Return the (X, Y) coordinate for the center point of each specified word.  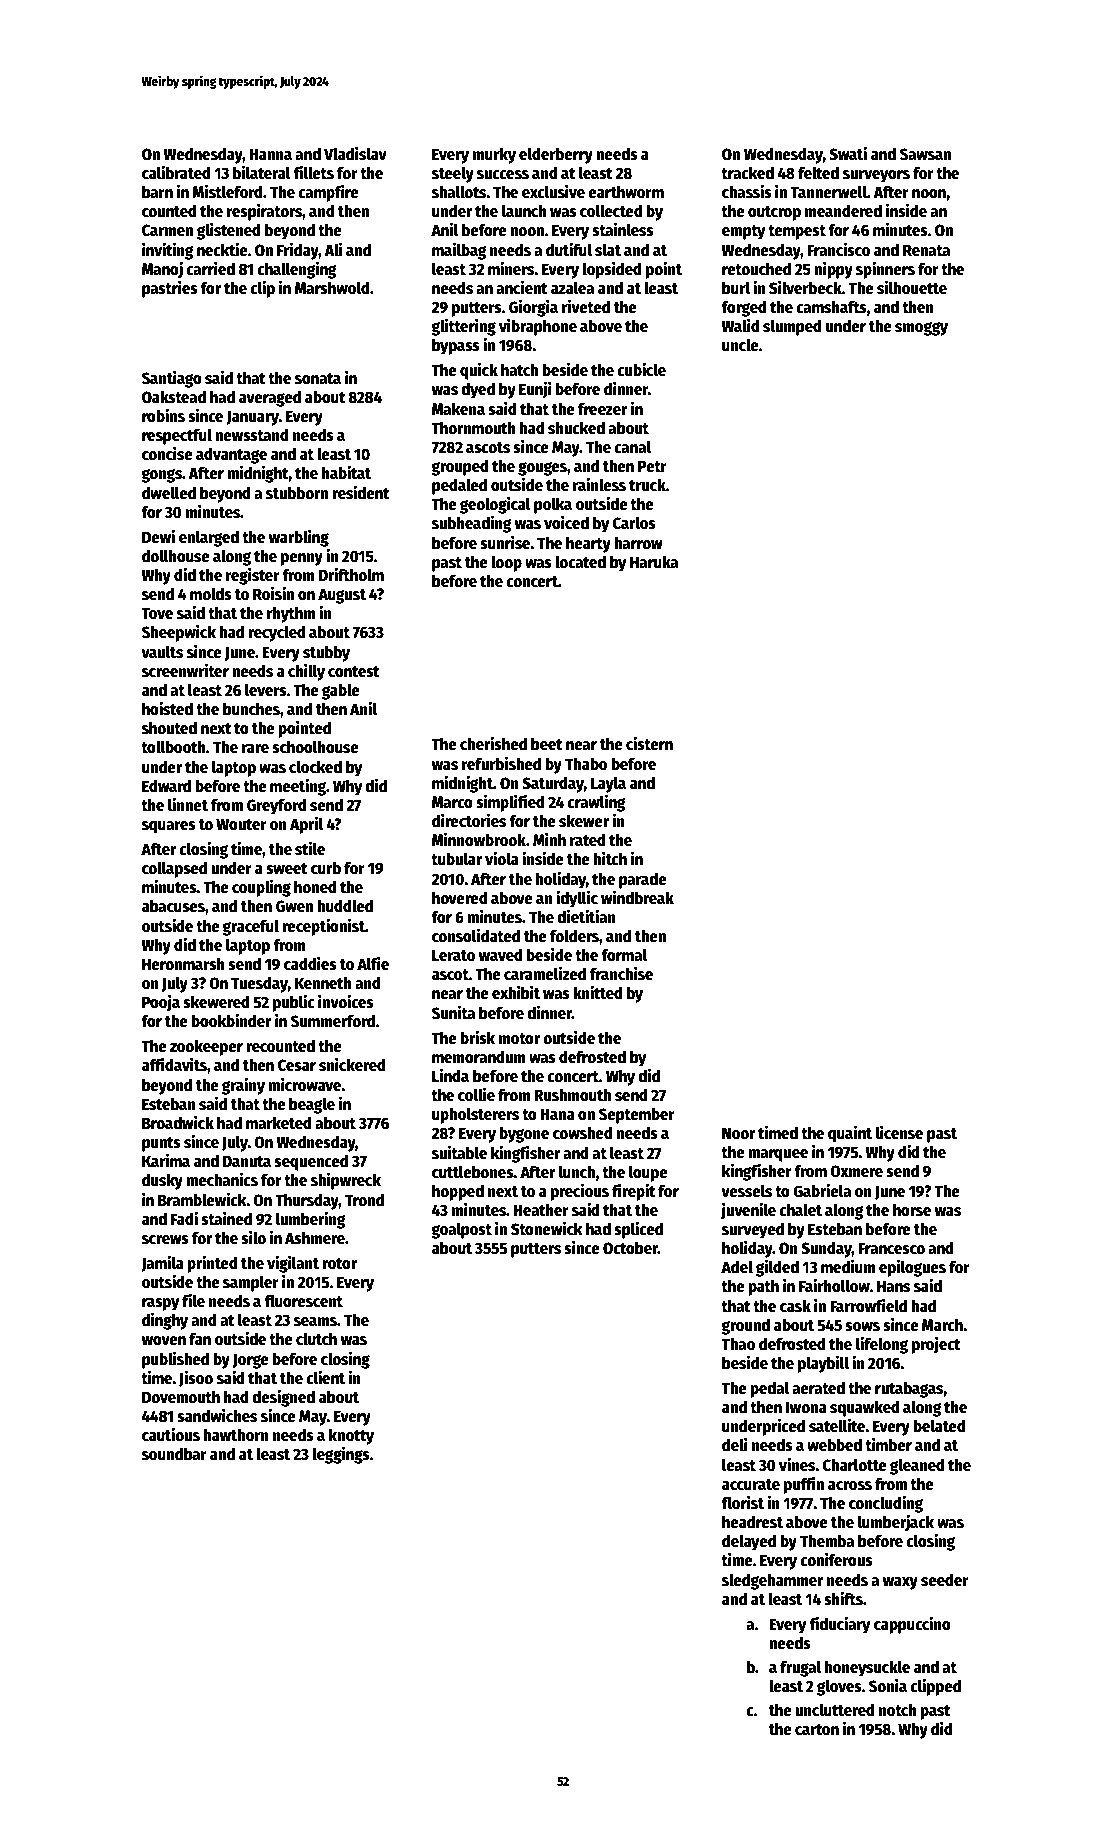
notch (898, 1710)
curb (326, 867)
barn (157, 191)
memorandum (479, 1057)
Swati (848, 154)
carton (817, 1730)
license (899, 1133)
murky (494, 155)
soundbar (174, 1453)
